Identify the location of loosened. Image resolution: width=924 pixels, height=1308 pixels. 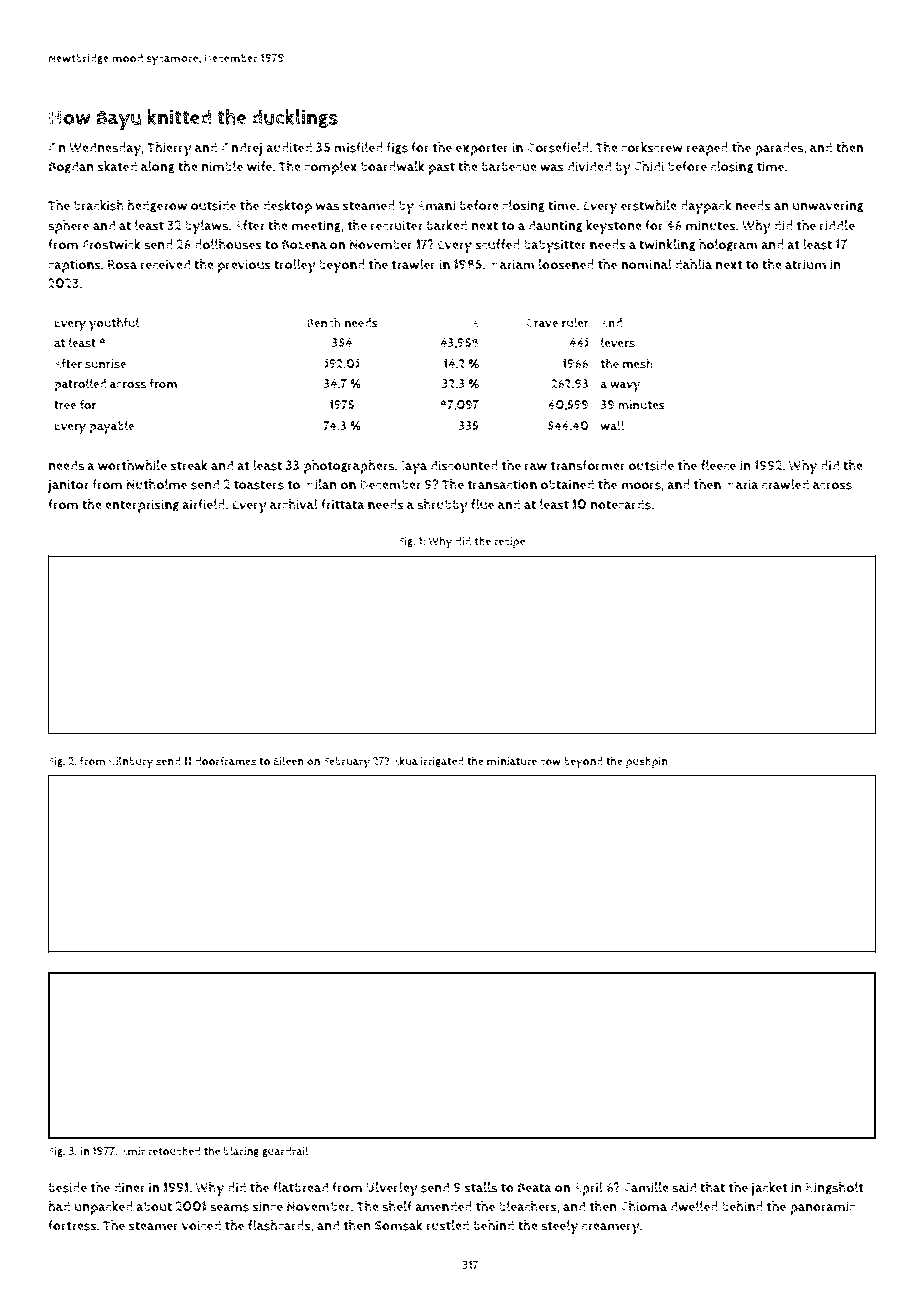
(566, 264).
